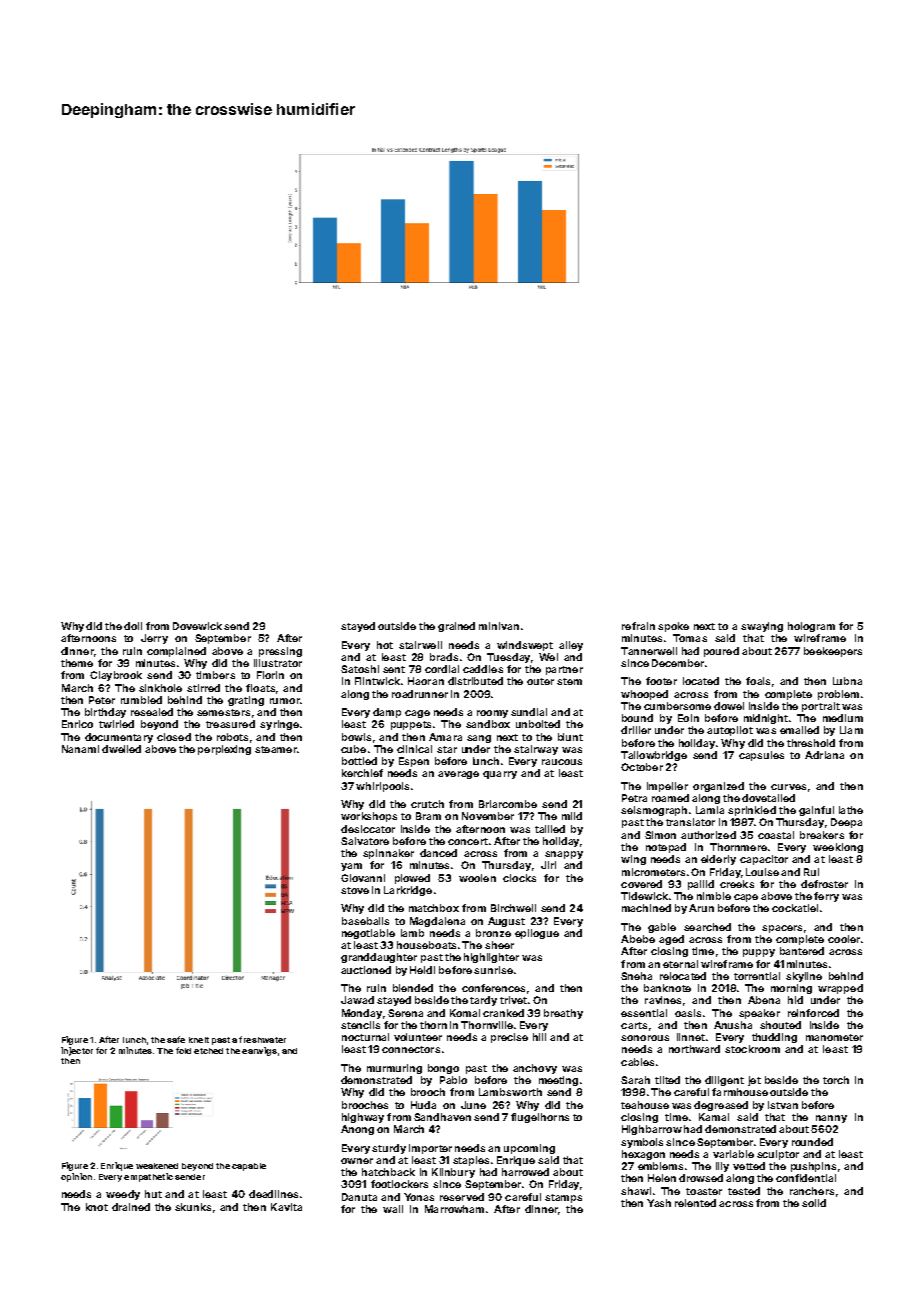 This screenshot has height=1308, width=924. What do you see at coordinates (366, 970) in the screenshot?
I see `auctioned` at bounding box center [366, 970].
